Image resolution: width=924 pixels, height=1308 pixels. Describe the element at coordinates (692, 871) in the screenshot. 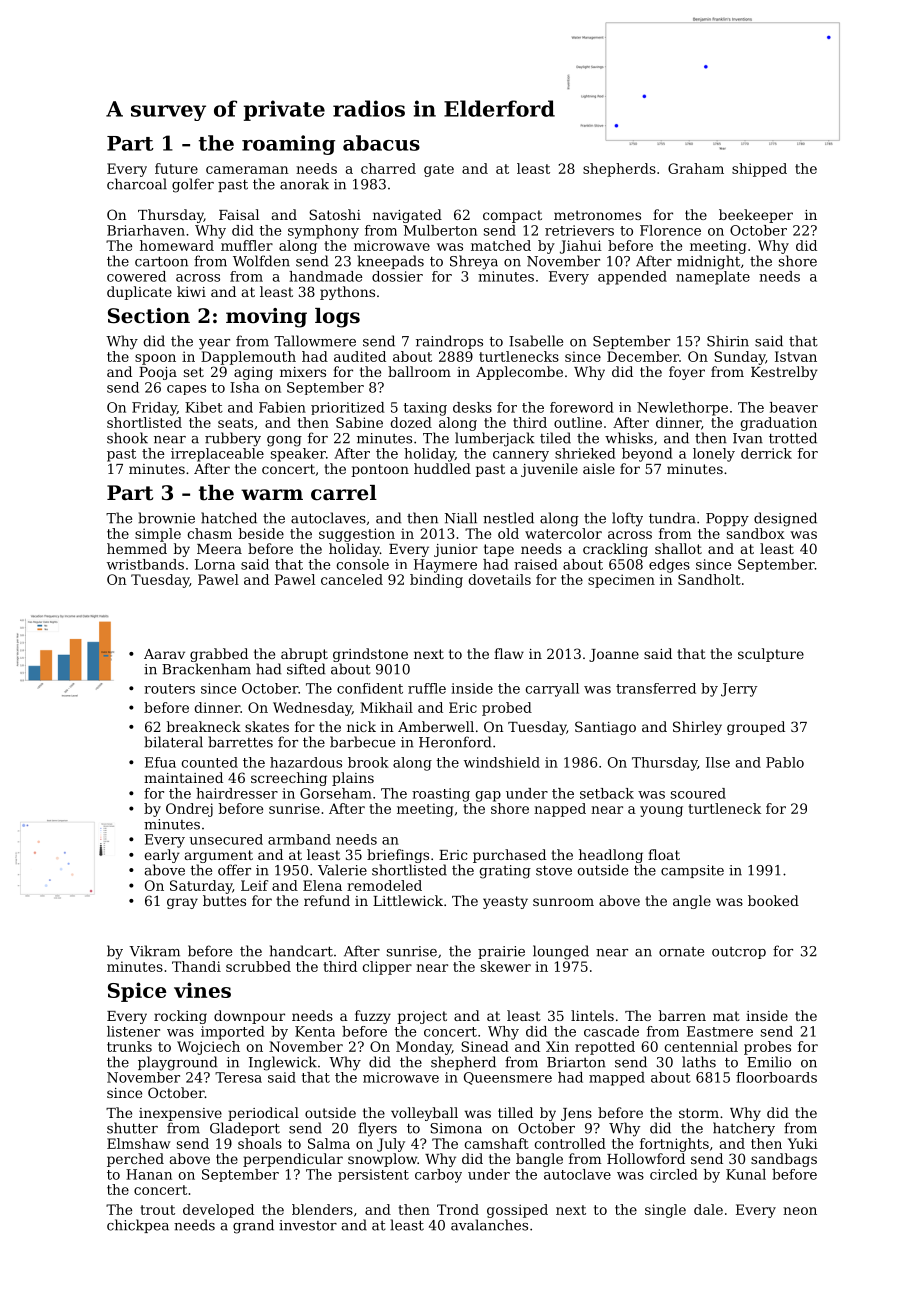

I see `campsite` at that location.
